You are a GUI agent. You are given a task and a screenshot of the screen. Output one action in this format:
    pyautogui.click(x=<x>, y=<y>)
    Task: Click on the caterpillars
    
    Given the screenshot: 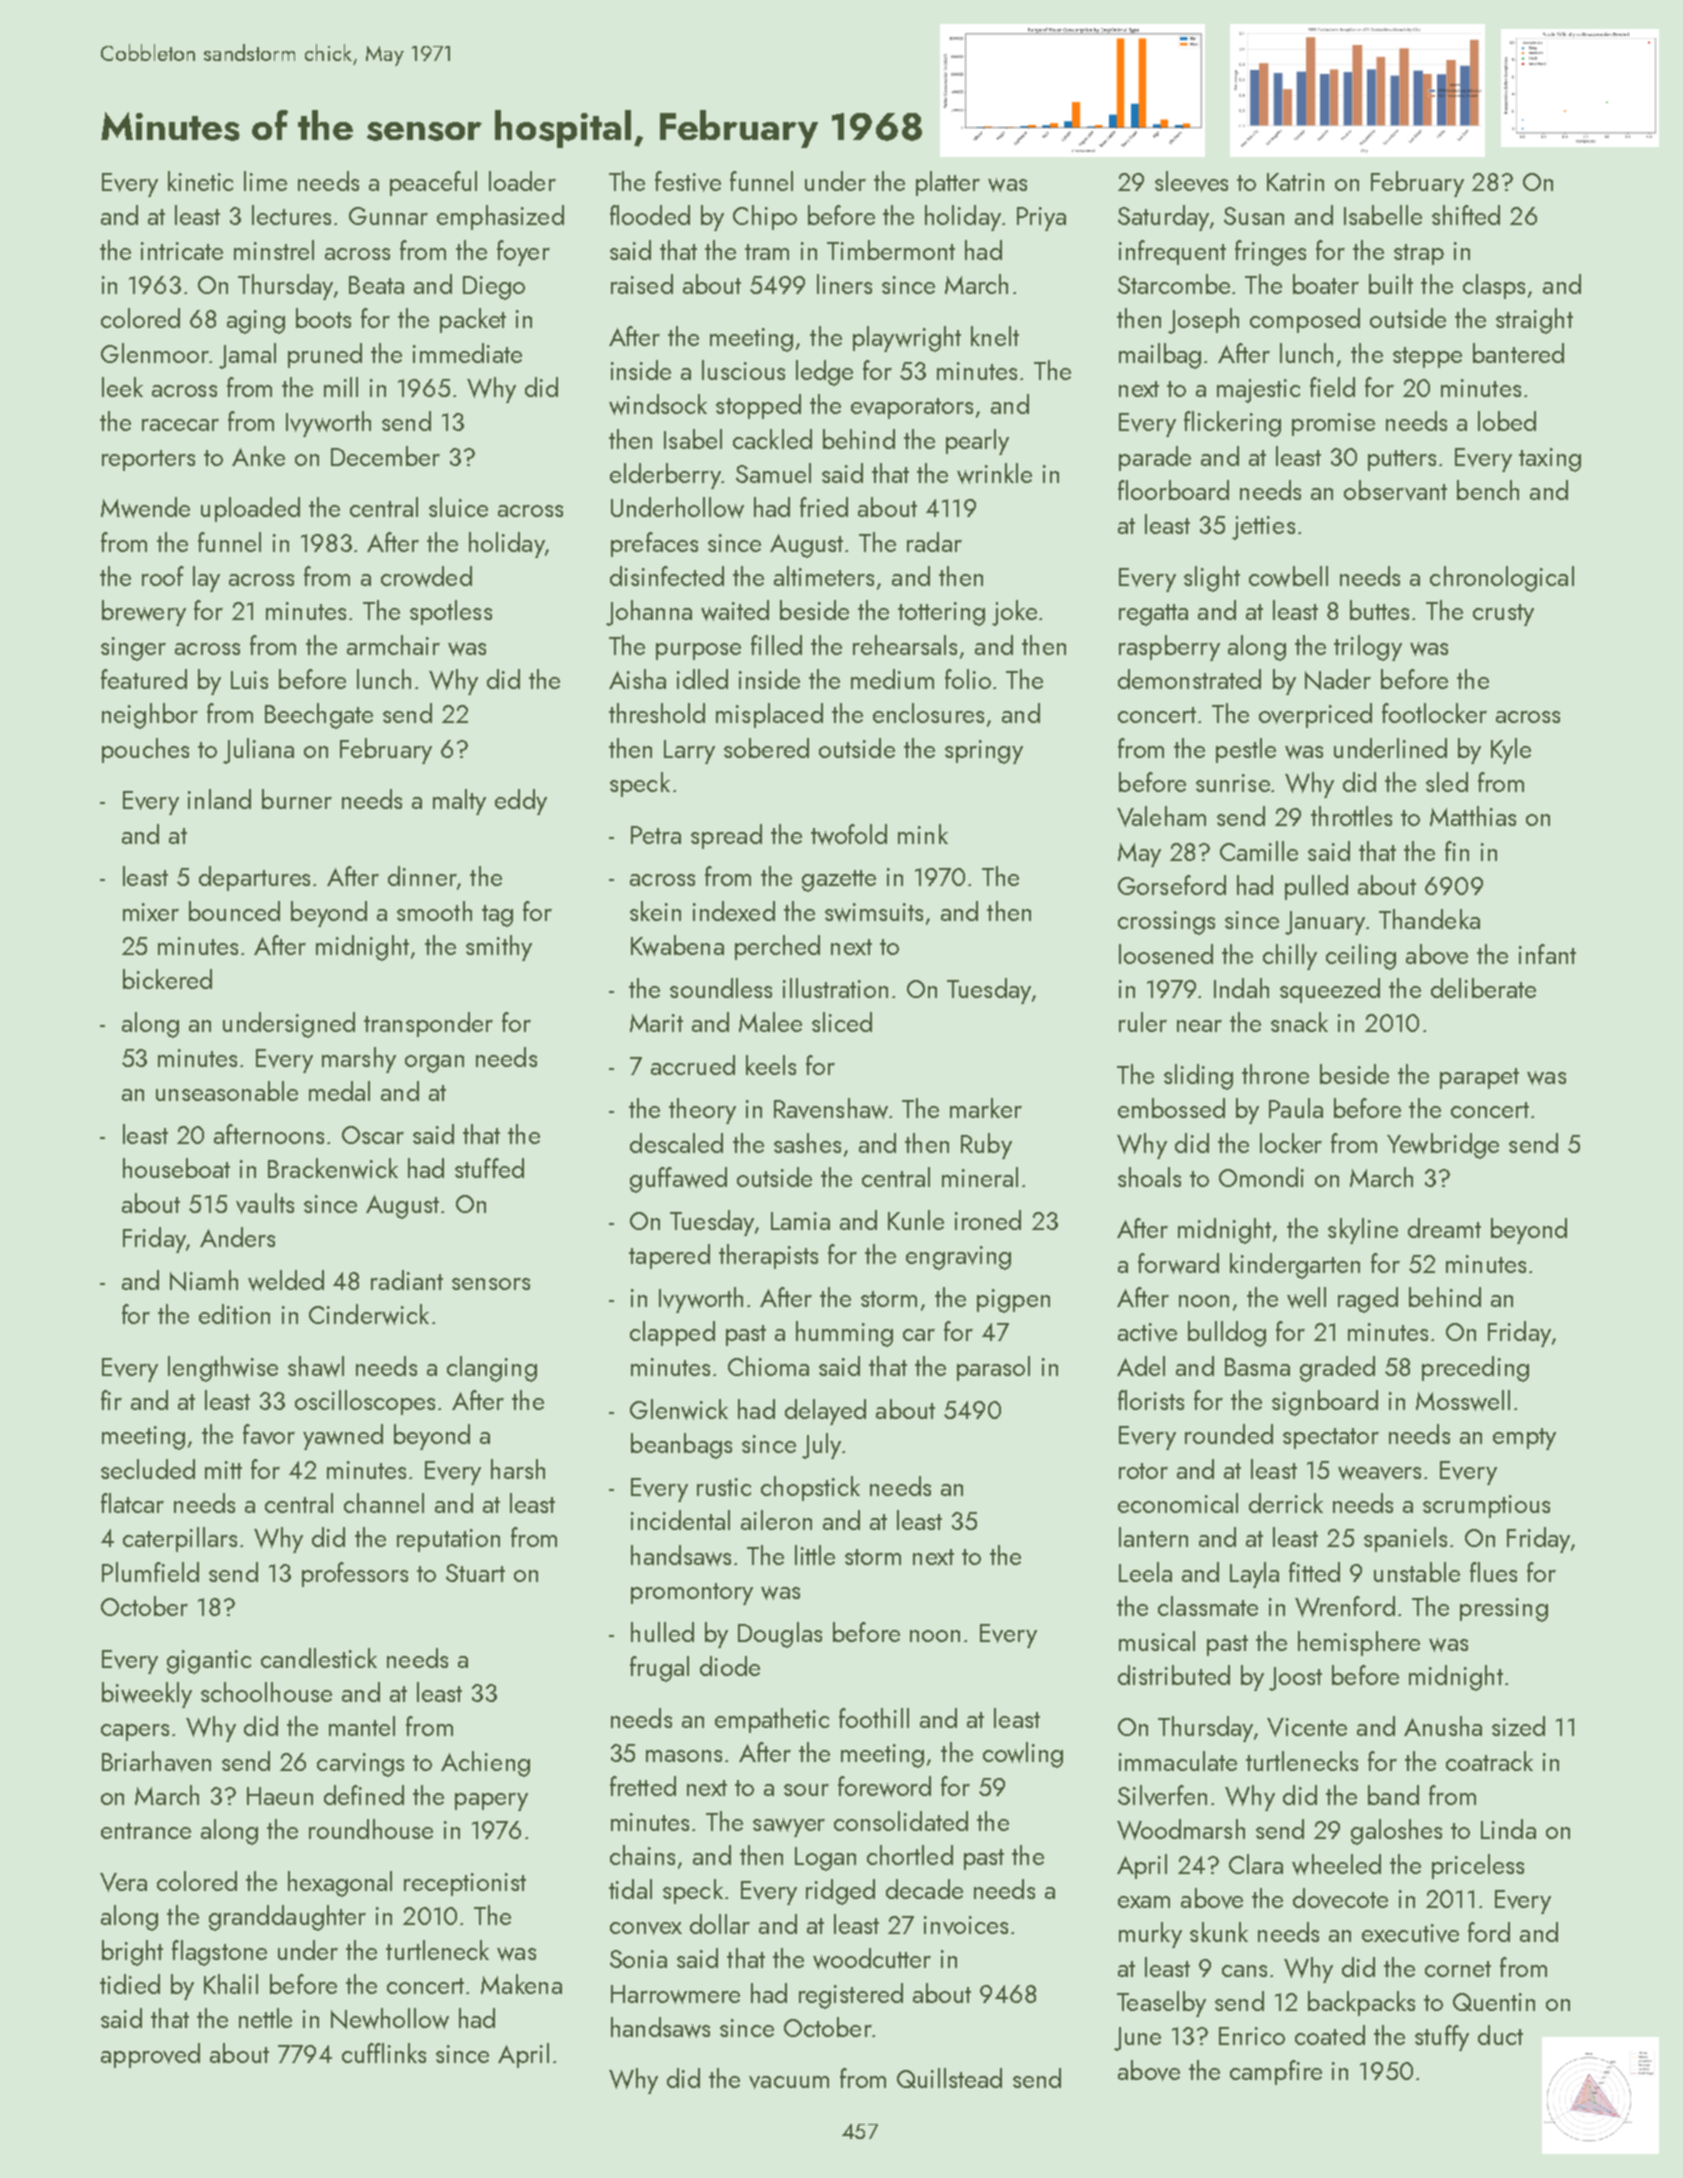 What is the action you would take?
    pyautogui.click(x=180, y=1539)
